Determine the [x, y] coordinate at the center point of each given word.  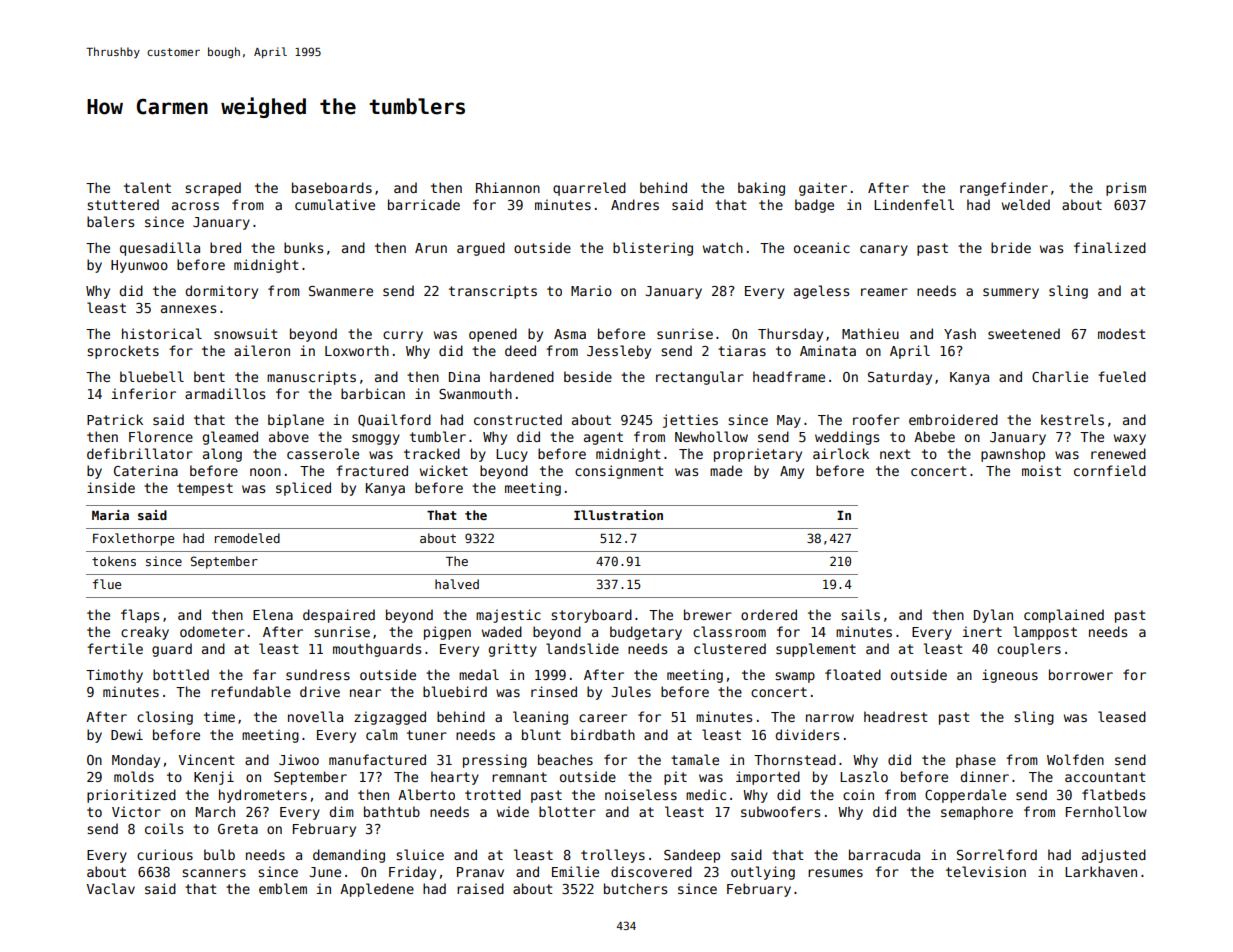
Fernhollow [1106, 811]
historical [162, 333]
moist [1041, 470]
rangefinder [1004, 189]
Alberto [426, 794]
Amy [792, 472]
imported [768, 778]
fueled [1122, 376]
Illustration [618, 515]
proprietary [758, 455]
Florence [161, 436]
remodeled [247, 538]
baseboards [332, 187]
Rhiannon [508, 187]
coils [164, 828]
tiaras [742, 350]
